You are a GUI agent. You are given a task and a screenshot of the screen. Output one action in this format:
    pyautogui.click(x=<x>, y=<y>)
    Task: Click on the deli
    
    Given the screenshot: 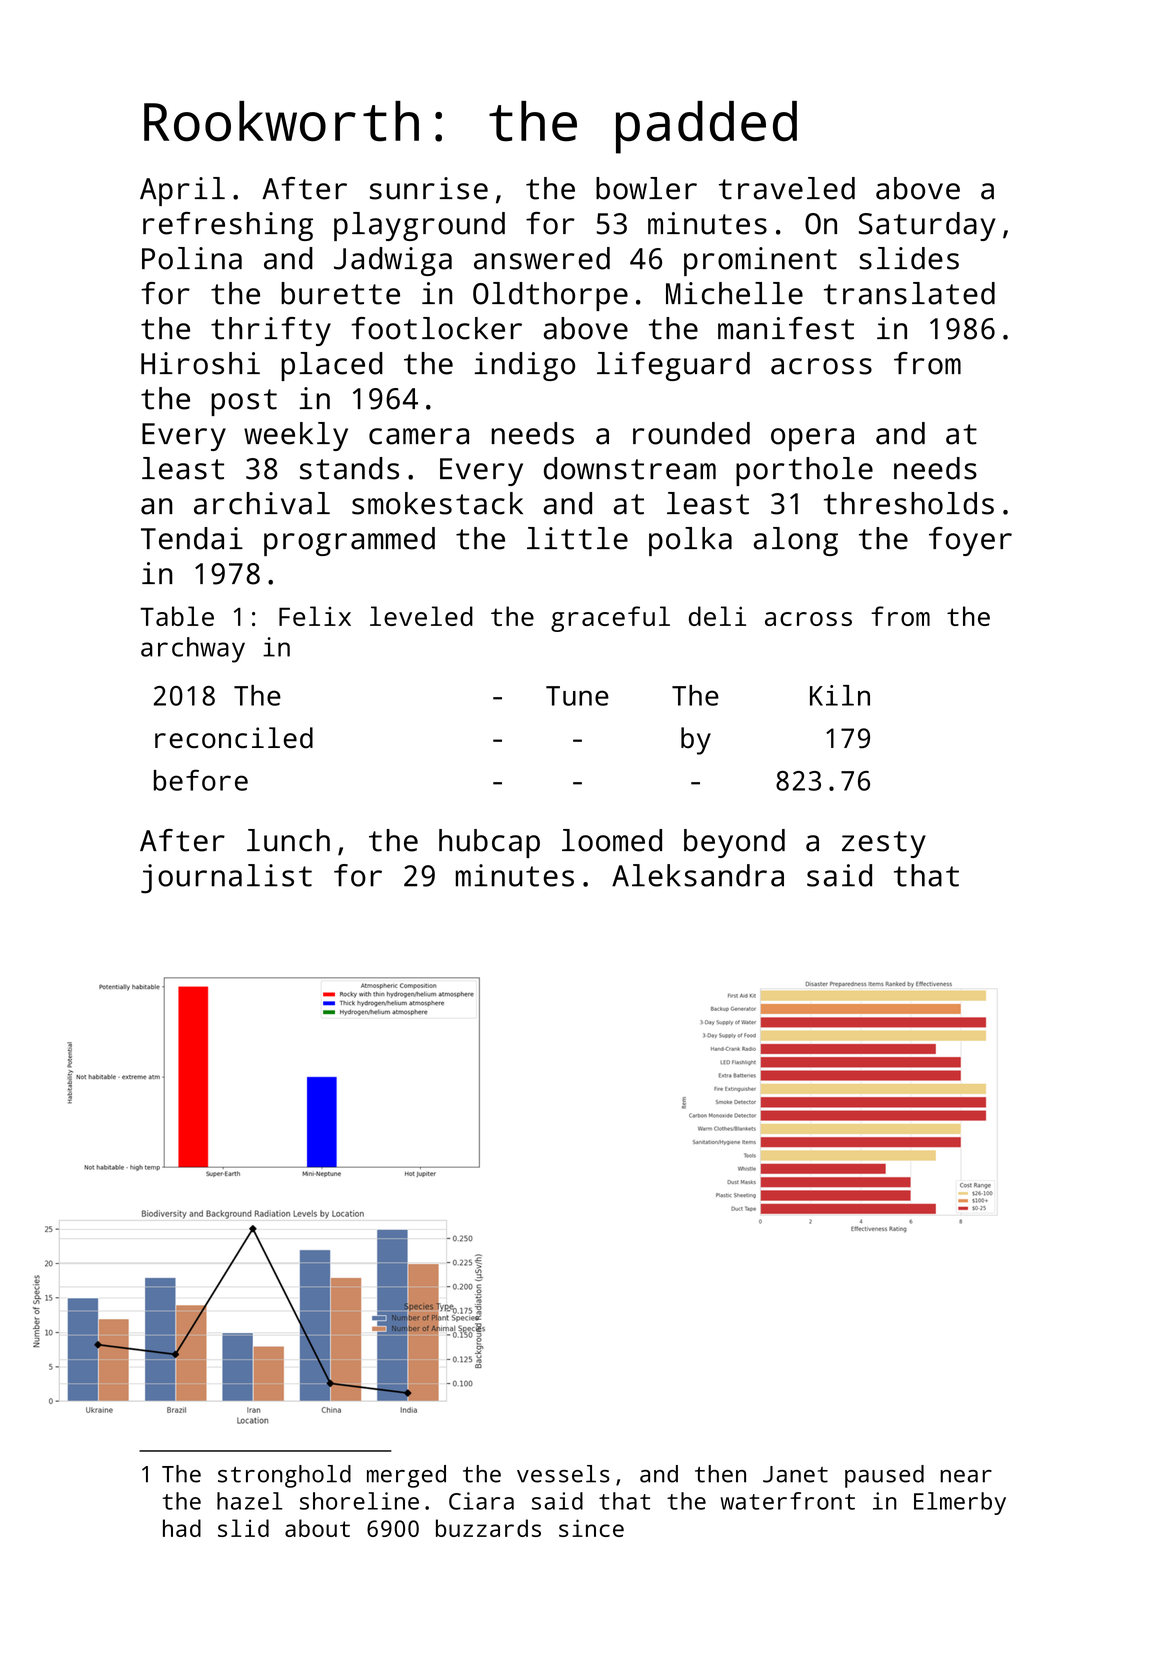 What is the action you would take?
    pyautogui.click(x=717, y=616)
